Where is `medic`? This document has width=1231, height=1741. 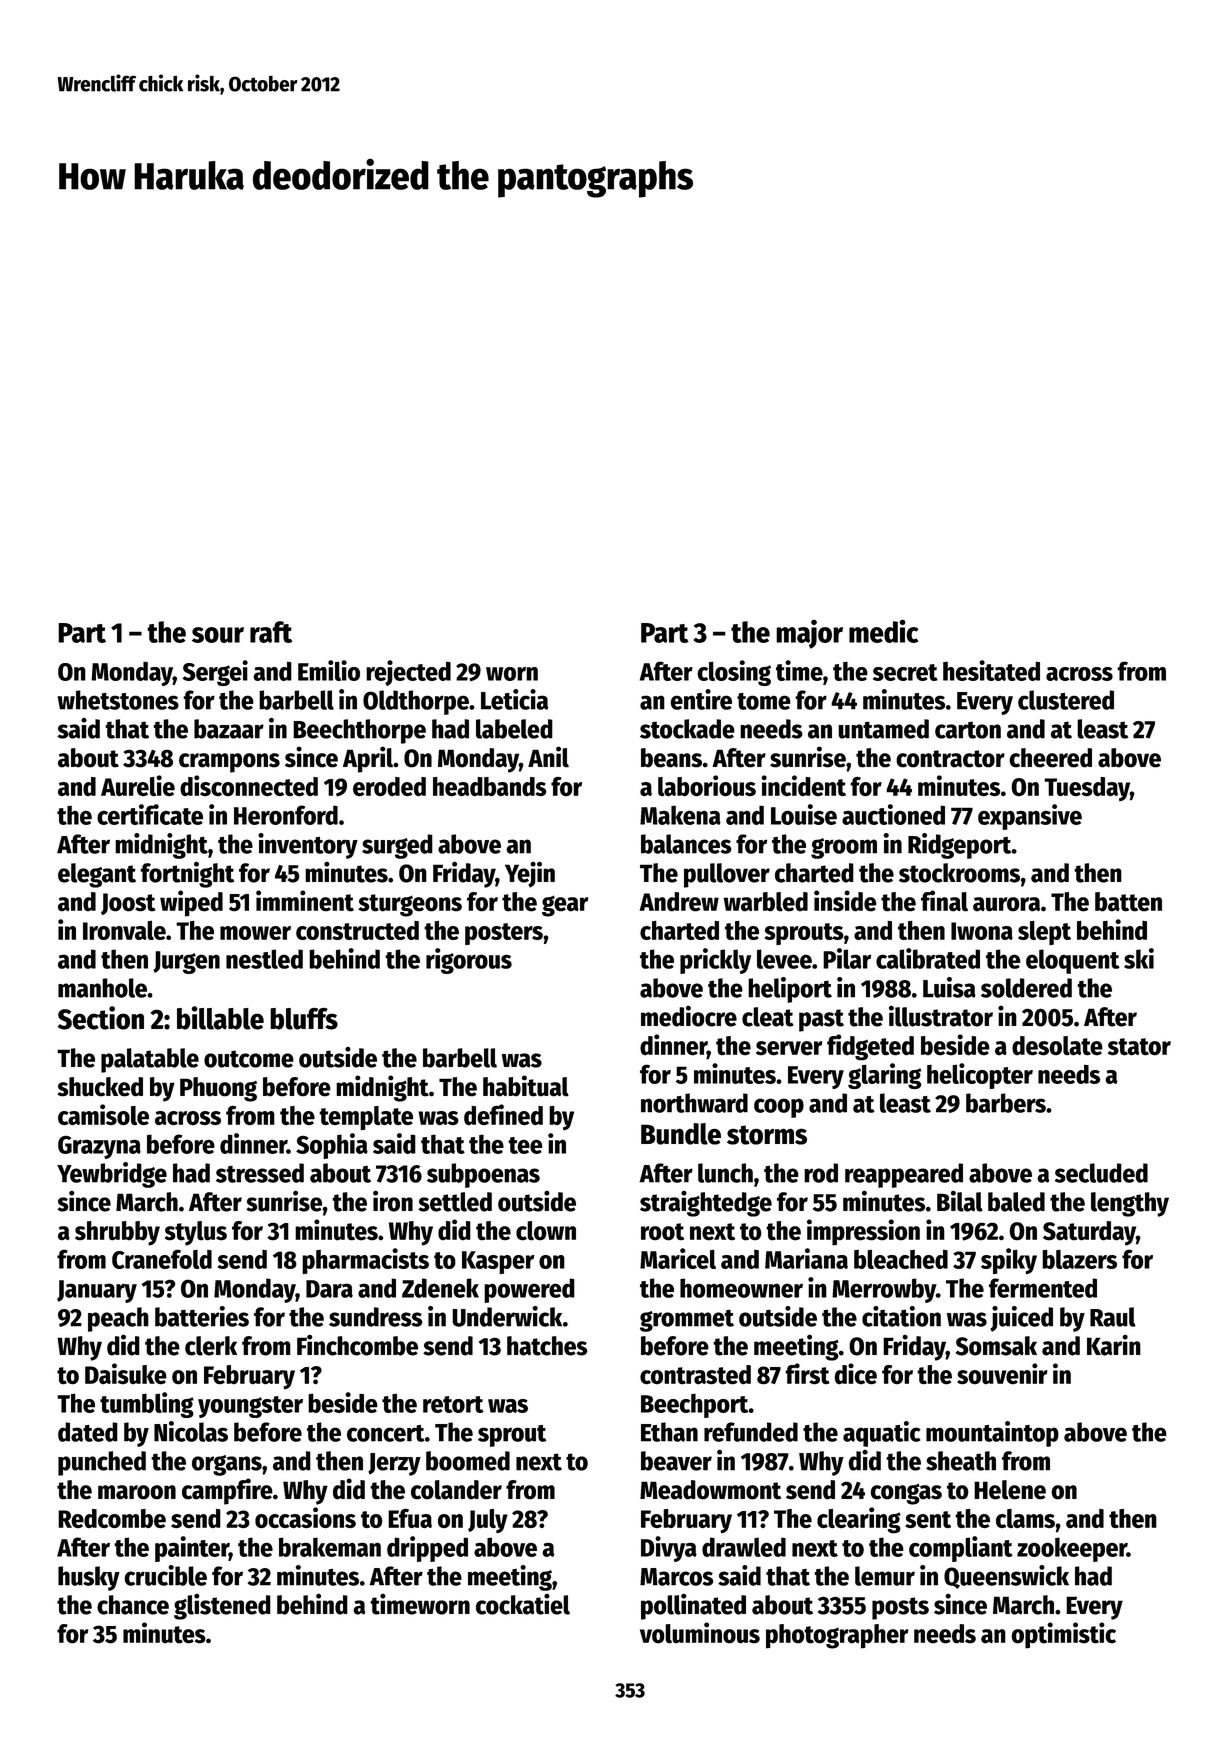
medic is located at coordinates (883, 631).
